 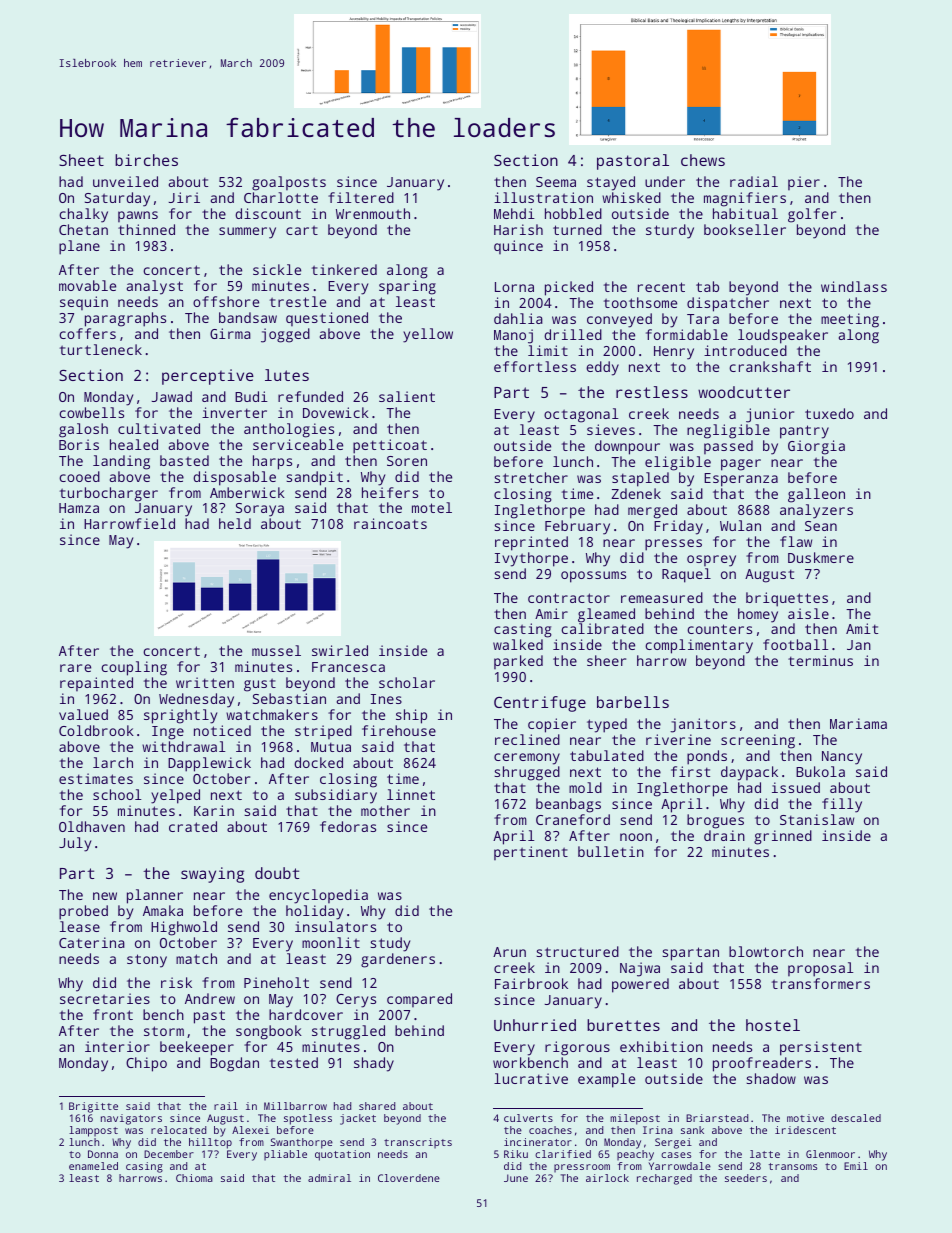 I want to click on stony, so click(x=147, y=961).
